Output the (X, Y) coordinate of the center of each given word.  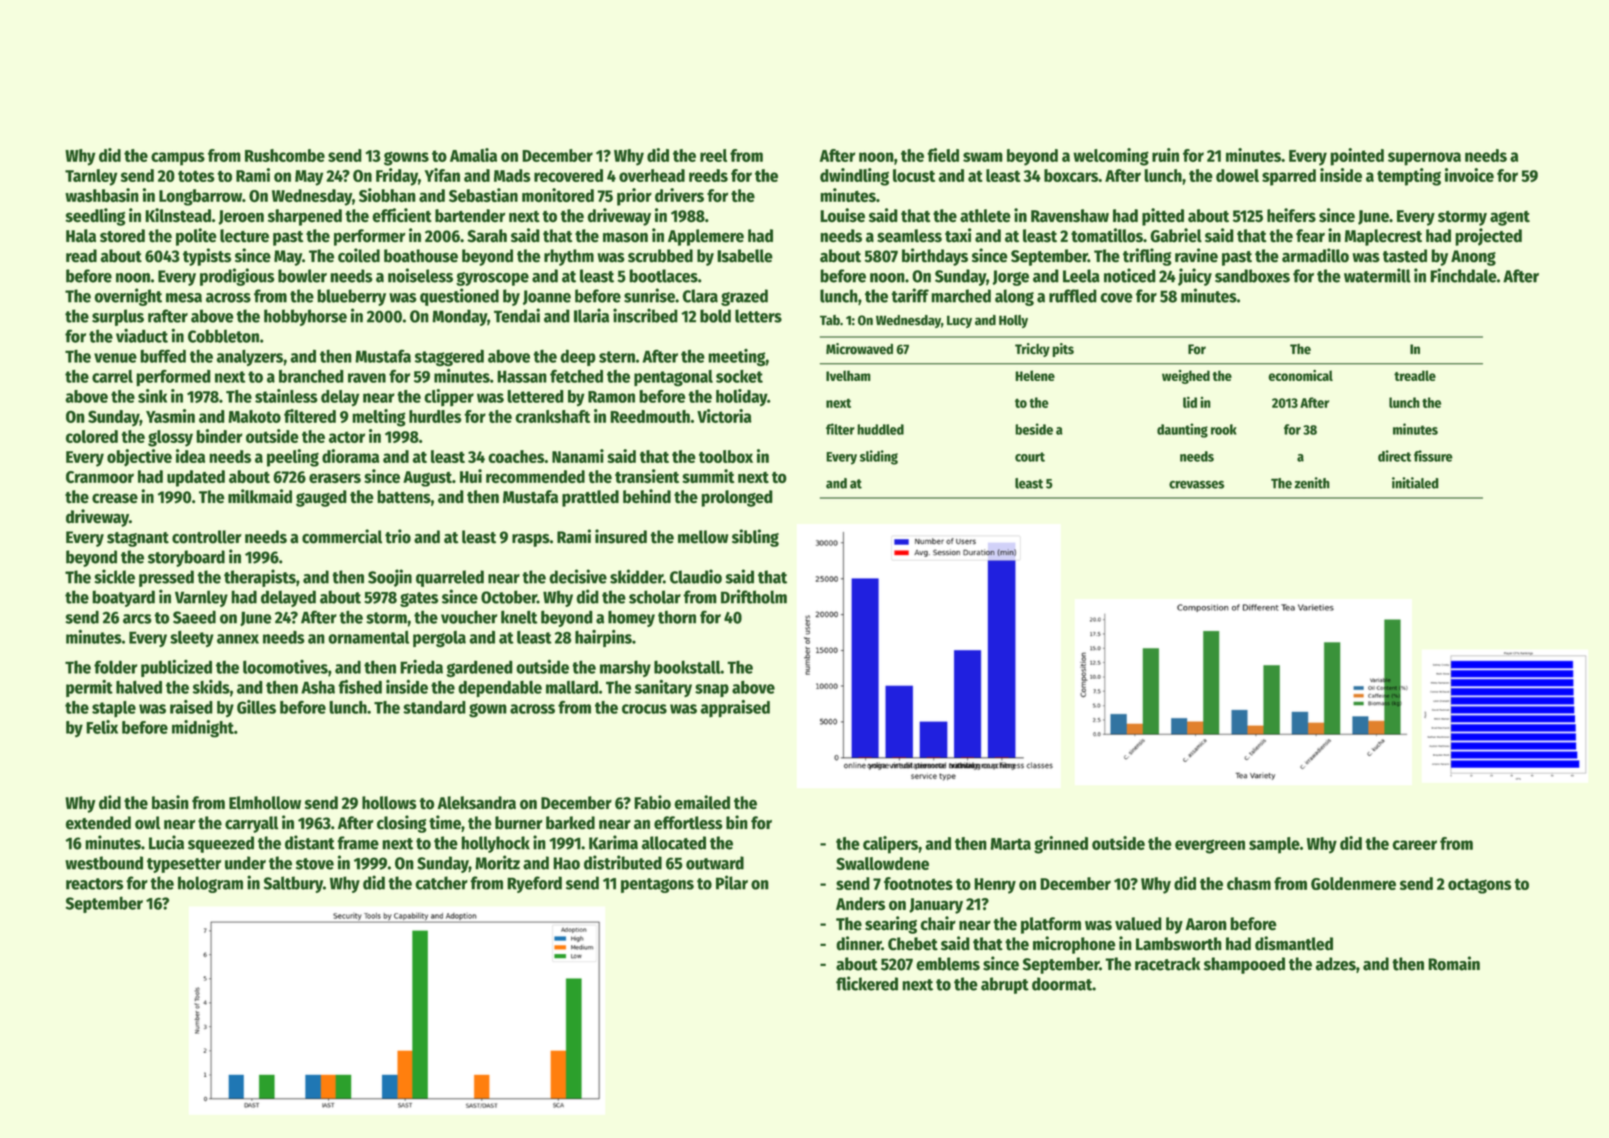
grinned (1061, 845)
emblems (948, 964)
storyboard (186, 558)
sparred (1289, 177)
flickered (867, 983)
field (943, 155)
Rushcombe (285, 155)
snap (712, 690)
